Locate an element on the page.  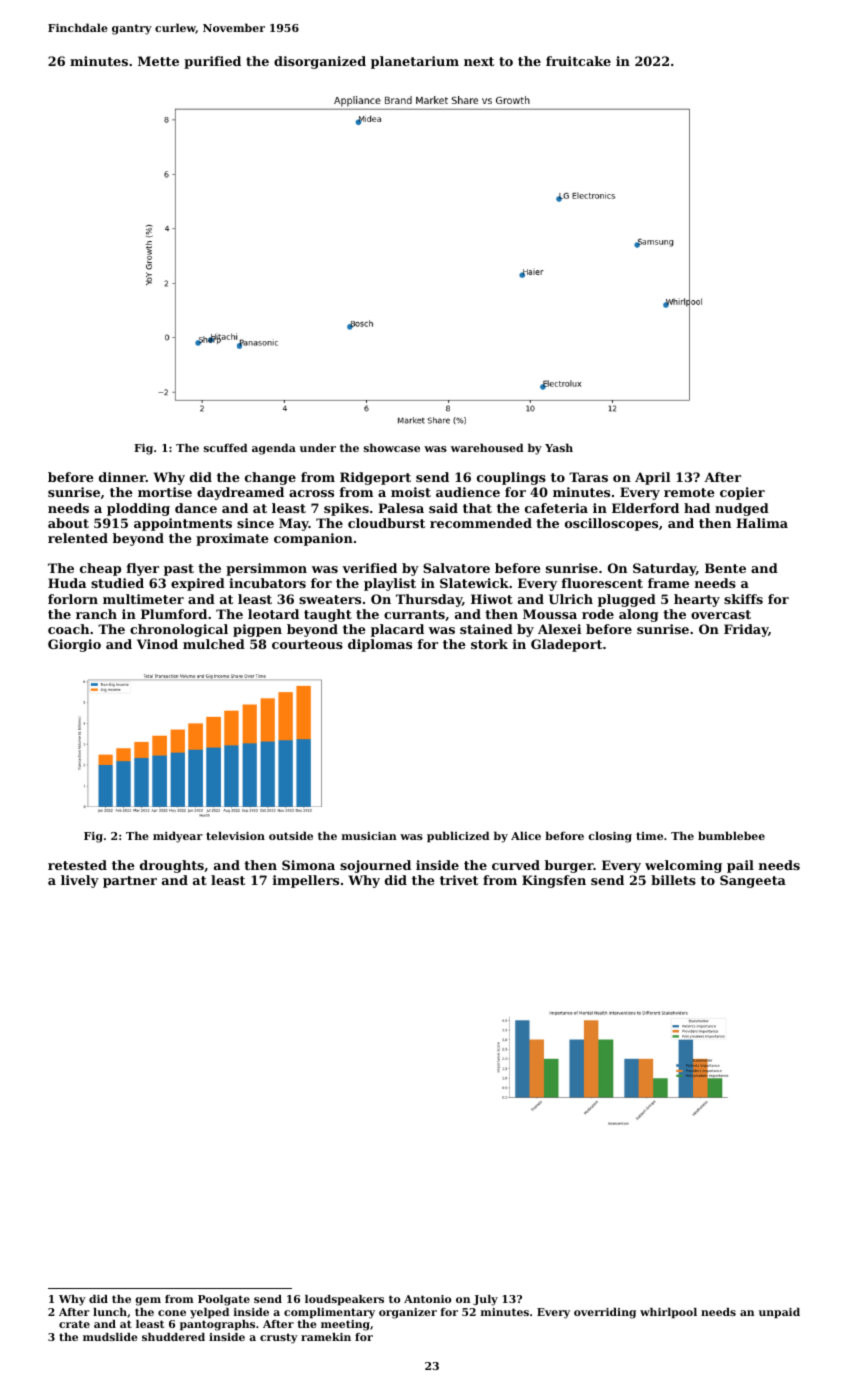
fruitcake is located at coordinates (578, 61).
